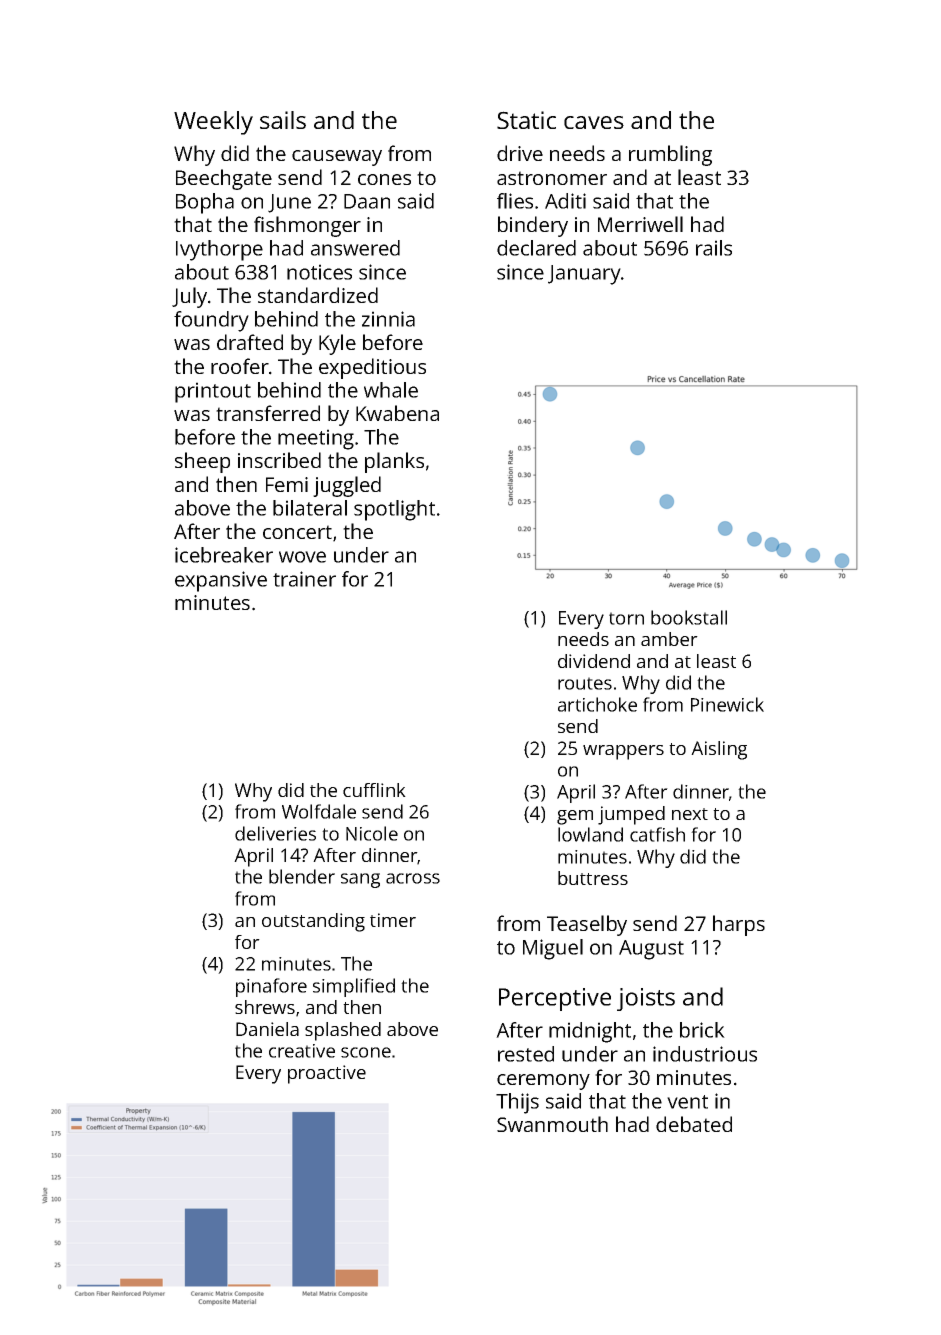 The image size is (941, 1335). Describe the element at coordinates (302, 1051) in the screenshot. I see `creative` at that location.
